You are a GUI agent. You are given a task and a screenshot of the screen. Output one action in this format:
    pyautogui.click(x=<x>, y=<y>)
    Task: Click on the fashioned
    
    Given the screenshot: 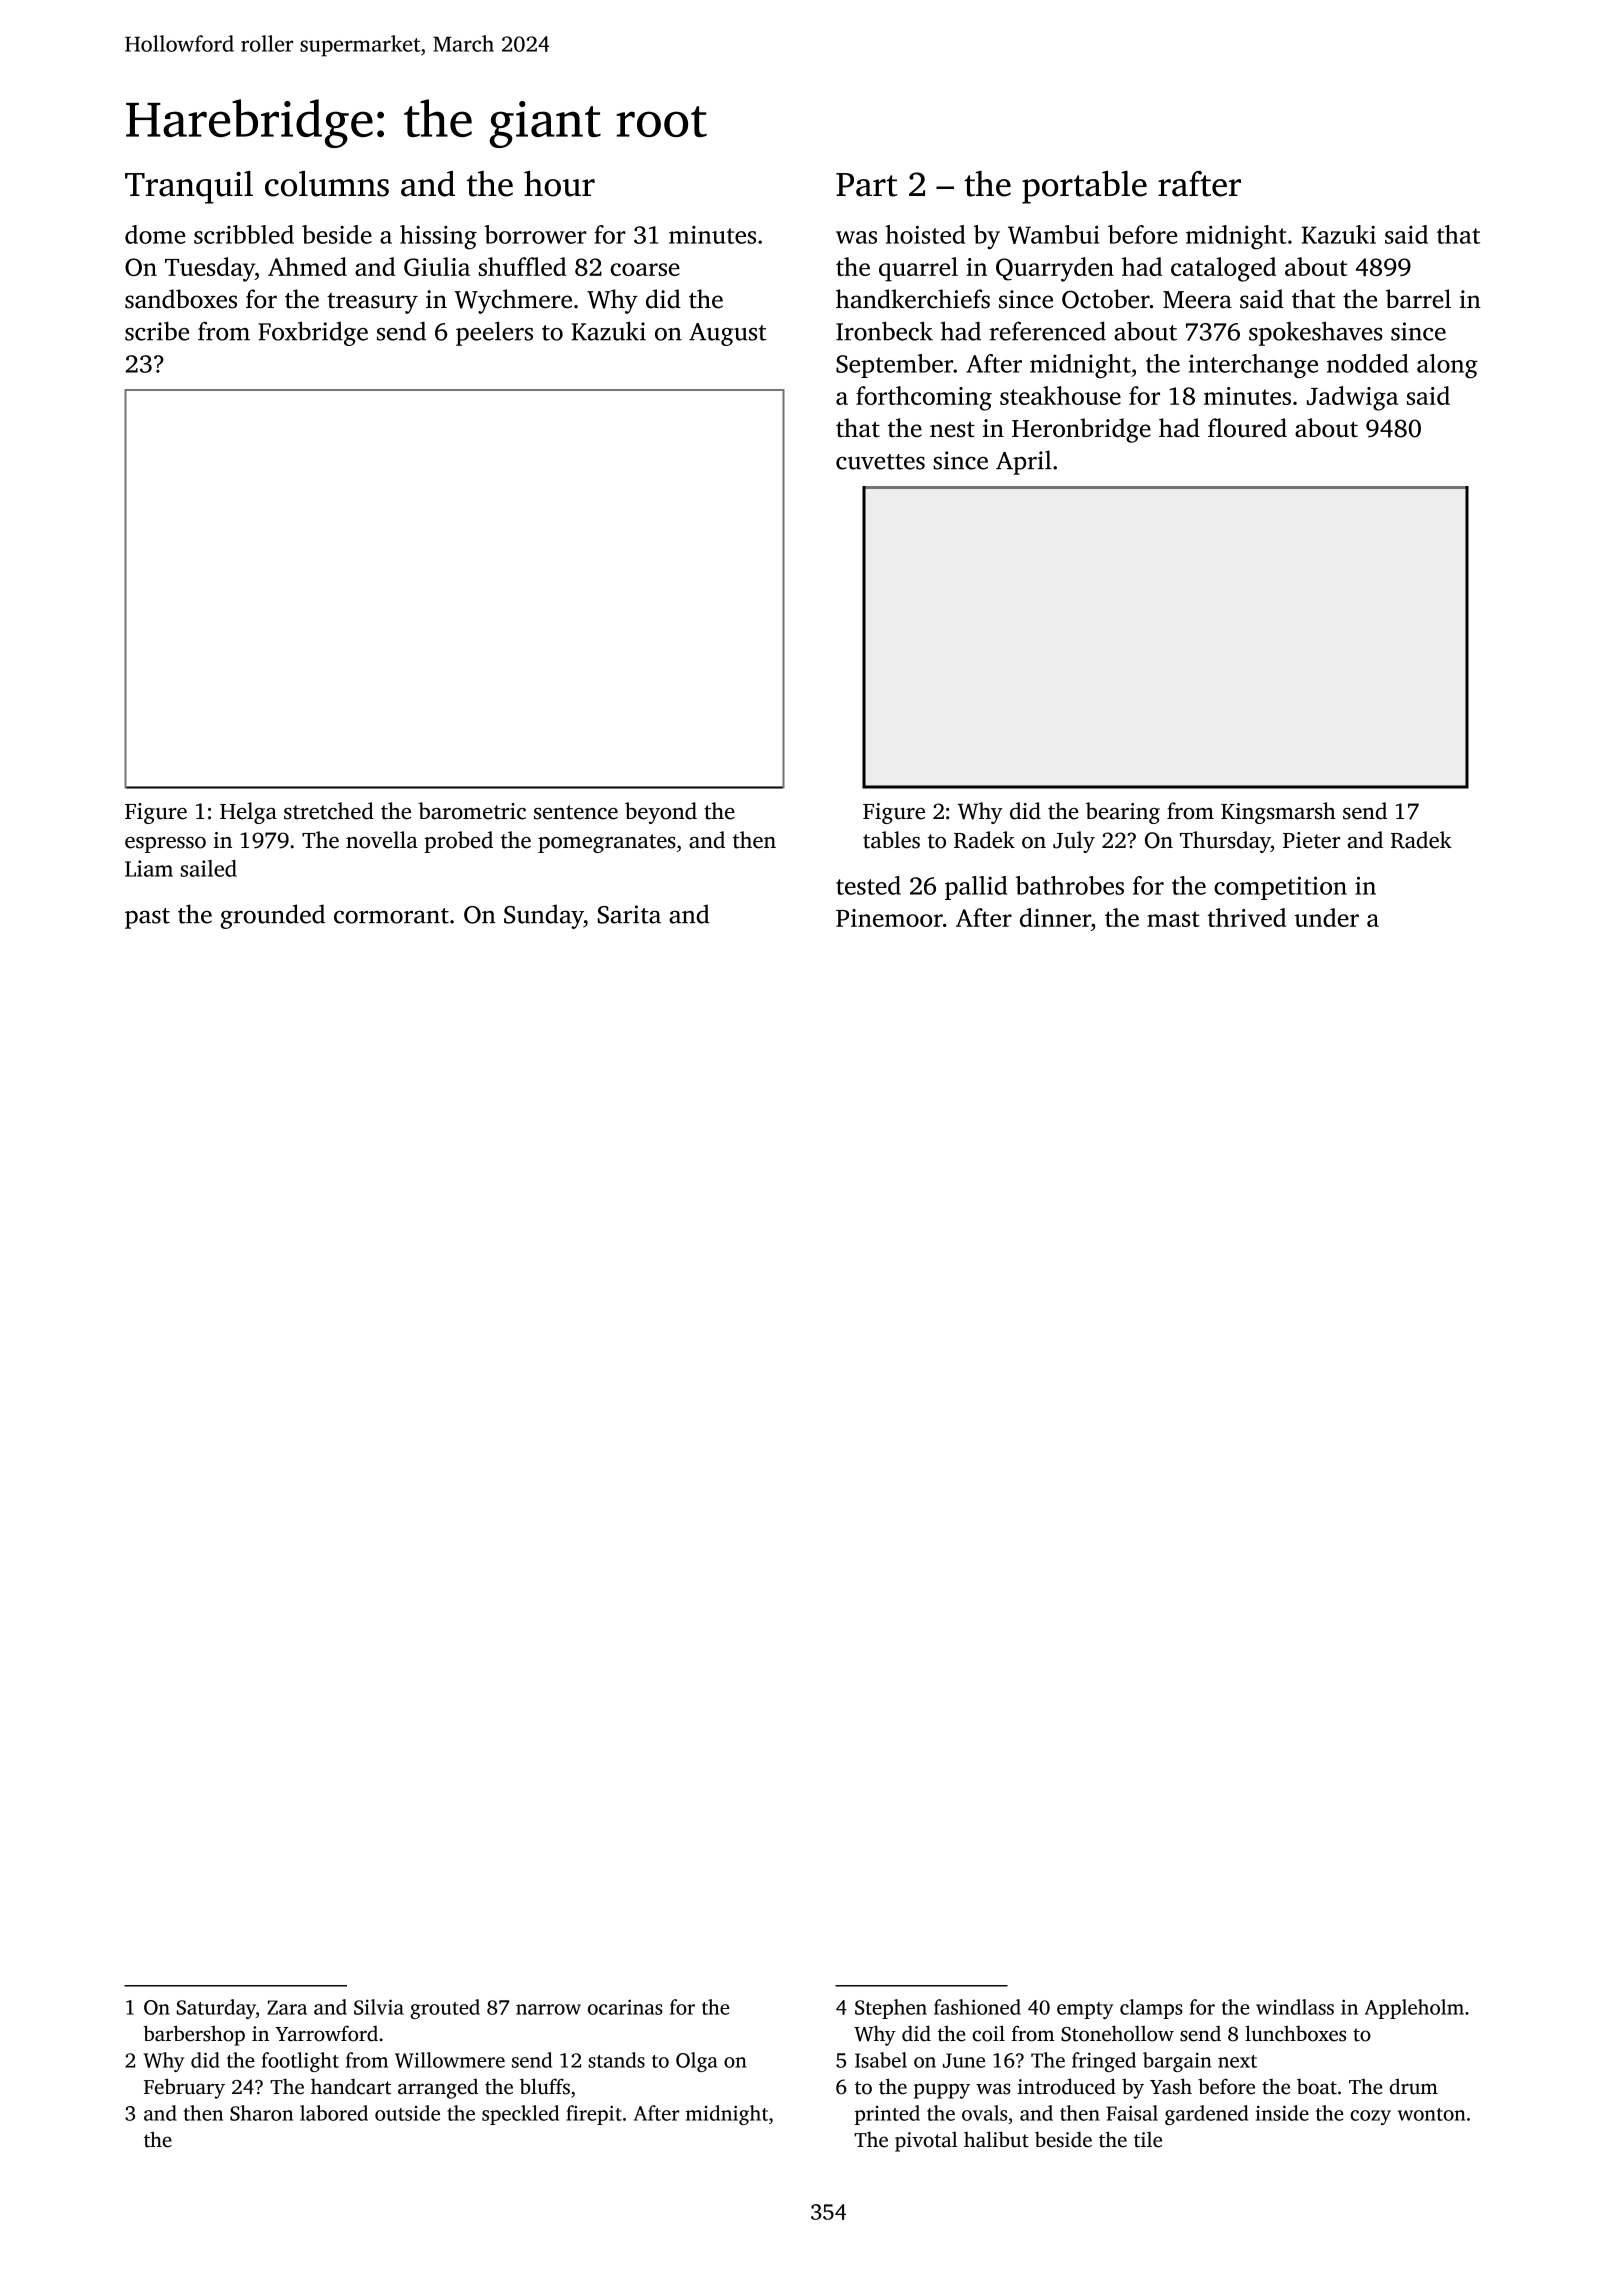 What is the action you would take?
    pyautogui.click(x=977, y=2007)
